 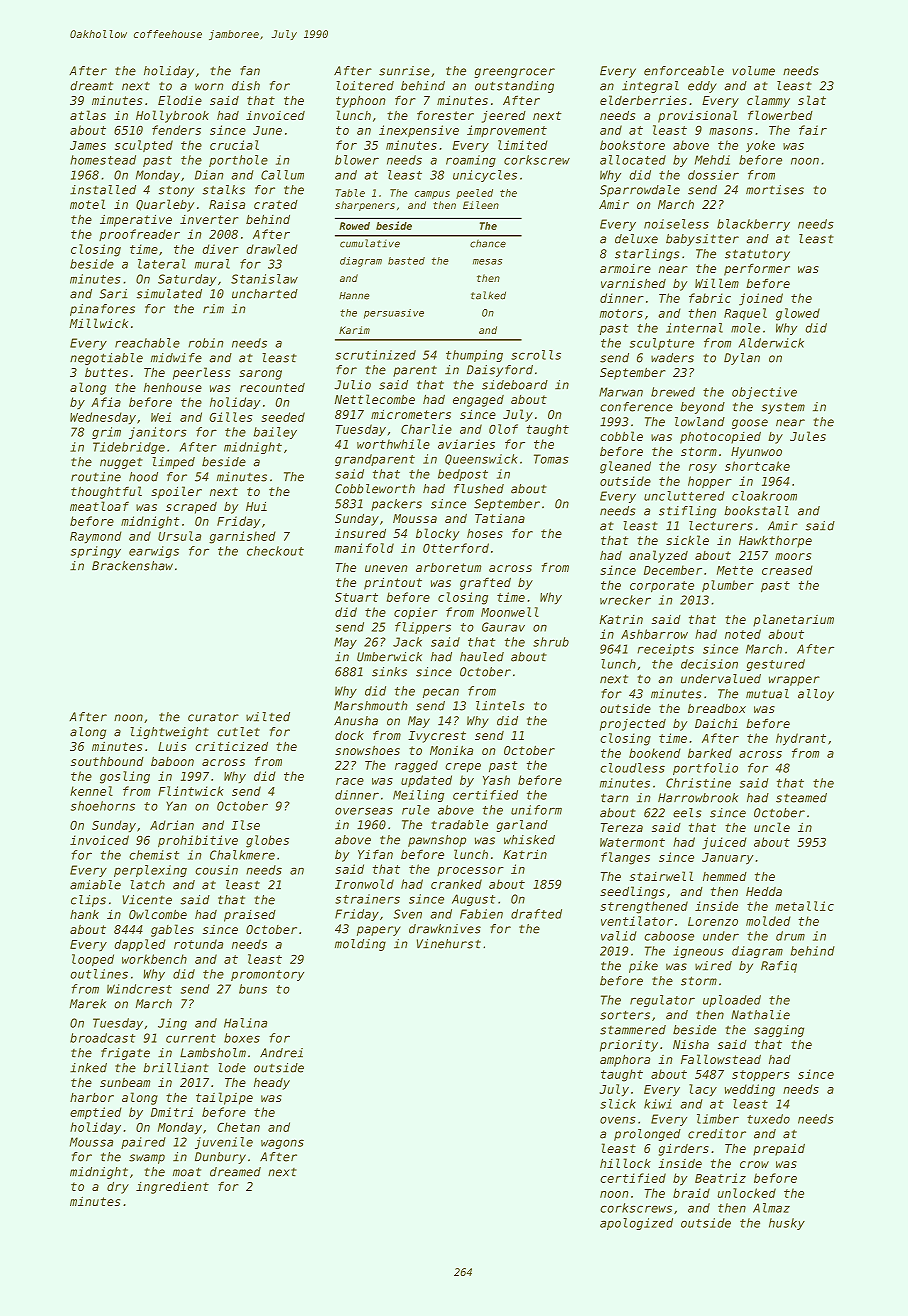 I want to click on enforceable, so click(x=684, y=71).
